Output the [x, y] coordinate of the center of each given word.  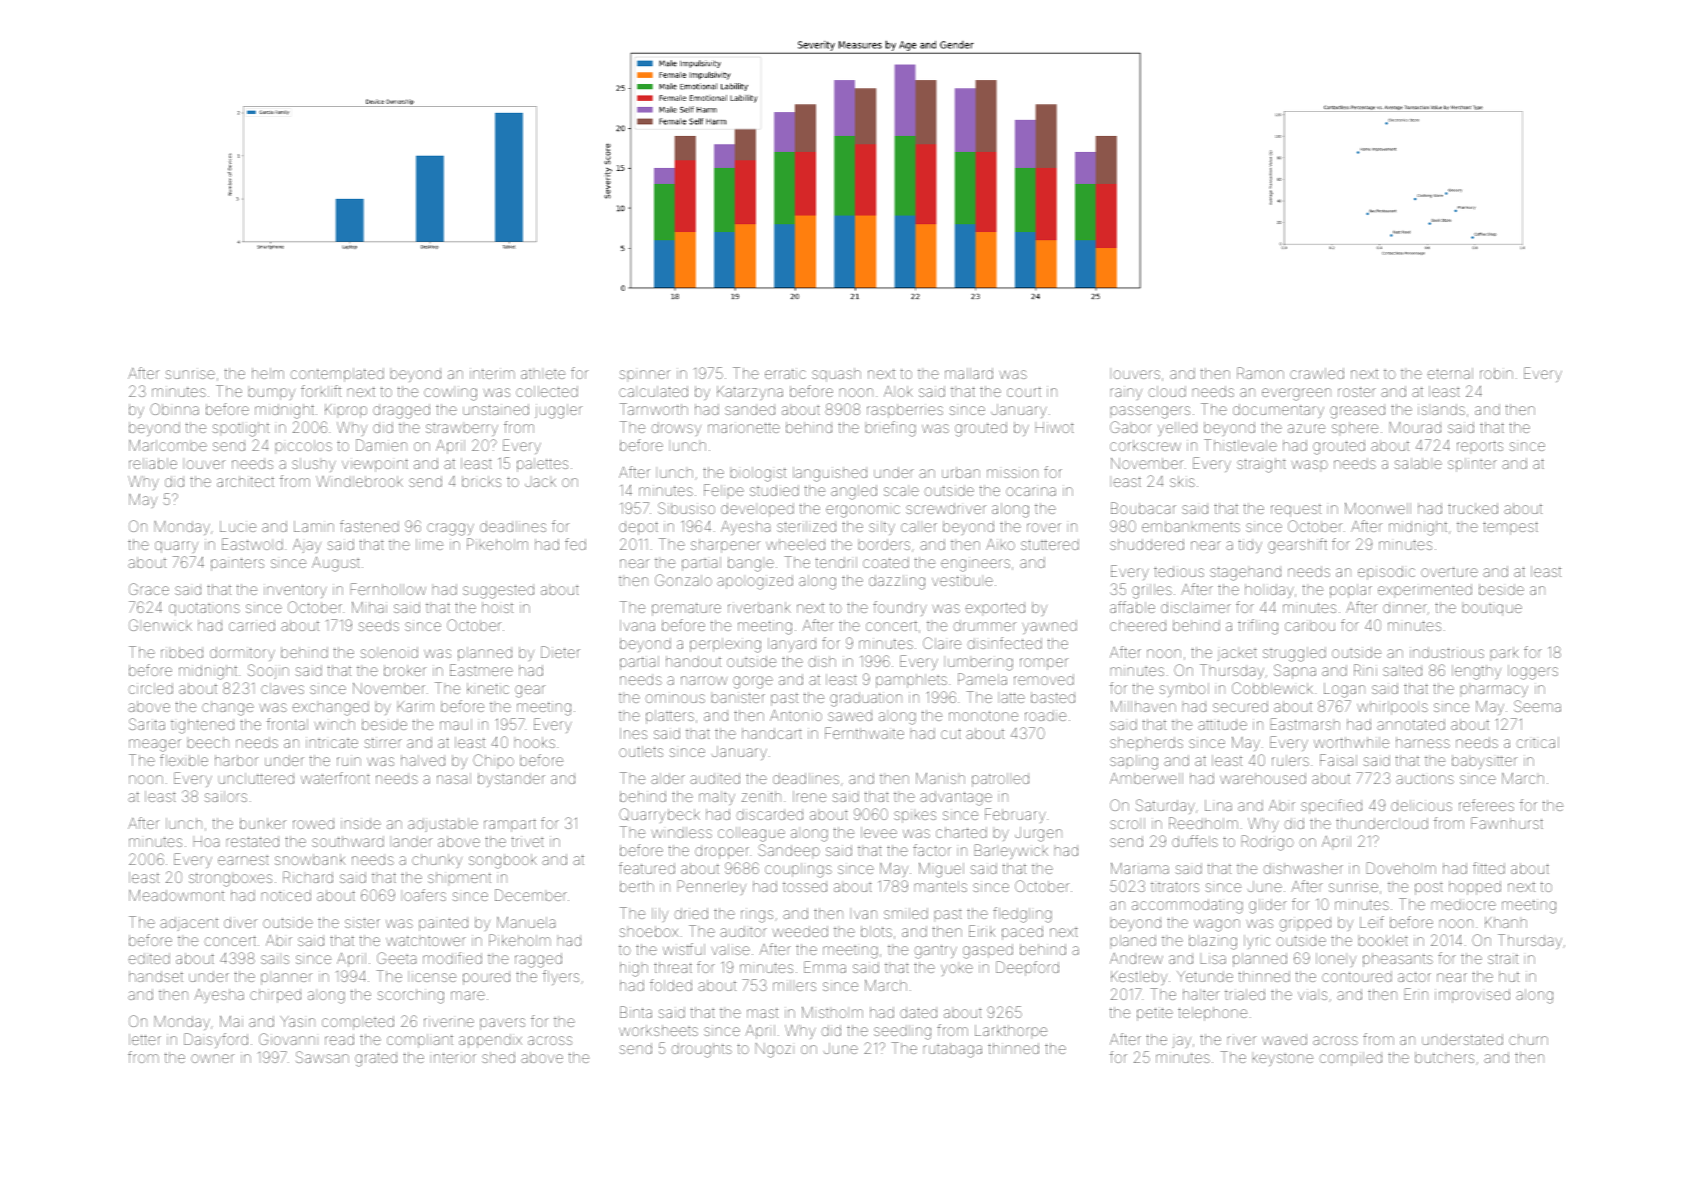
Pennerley [712, 887]
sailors [225, 796]
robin [1496, 373]
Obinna [174, 409]
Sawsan [322, 1057]
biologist [759, 474]
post [1429, 889]
